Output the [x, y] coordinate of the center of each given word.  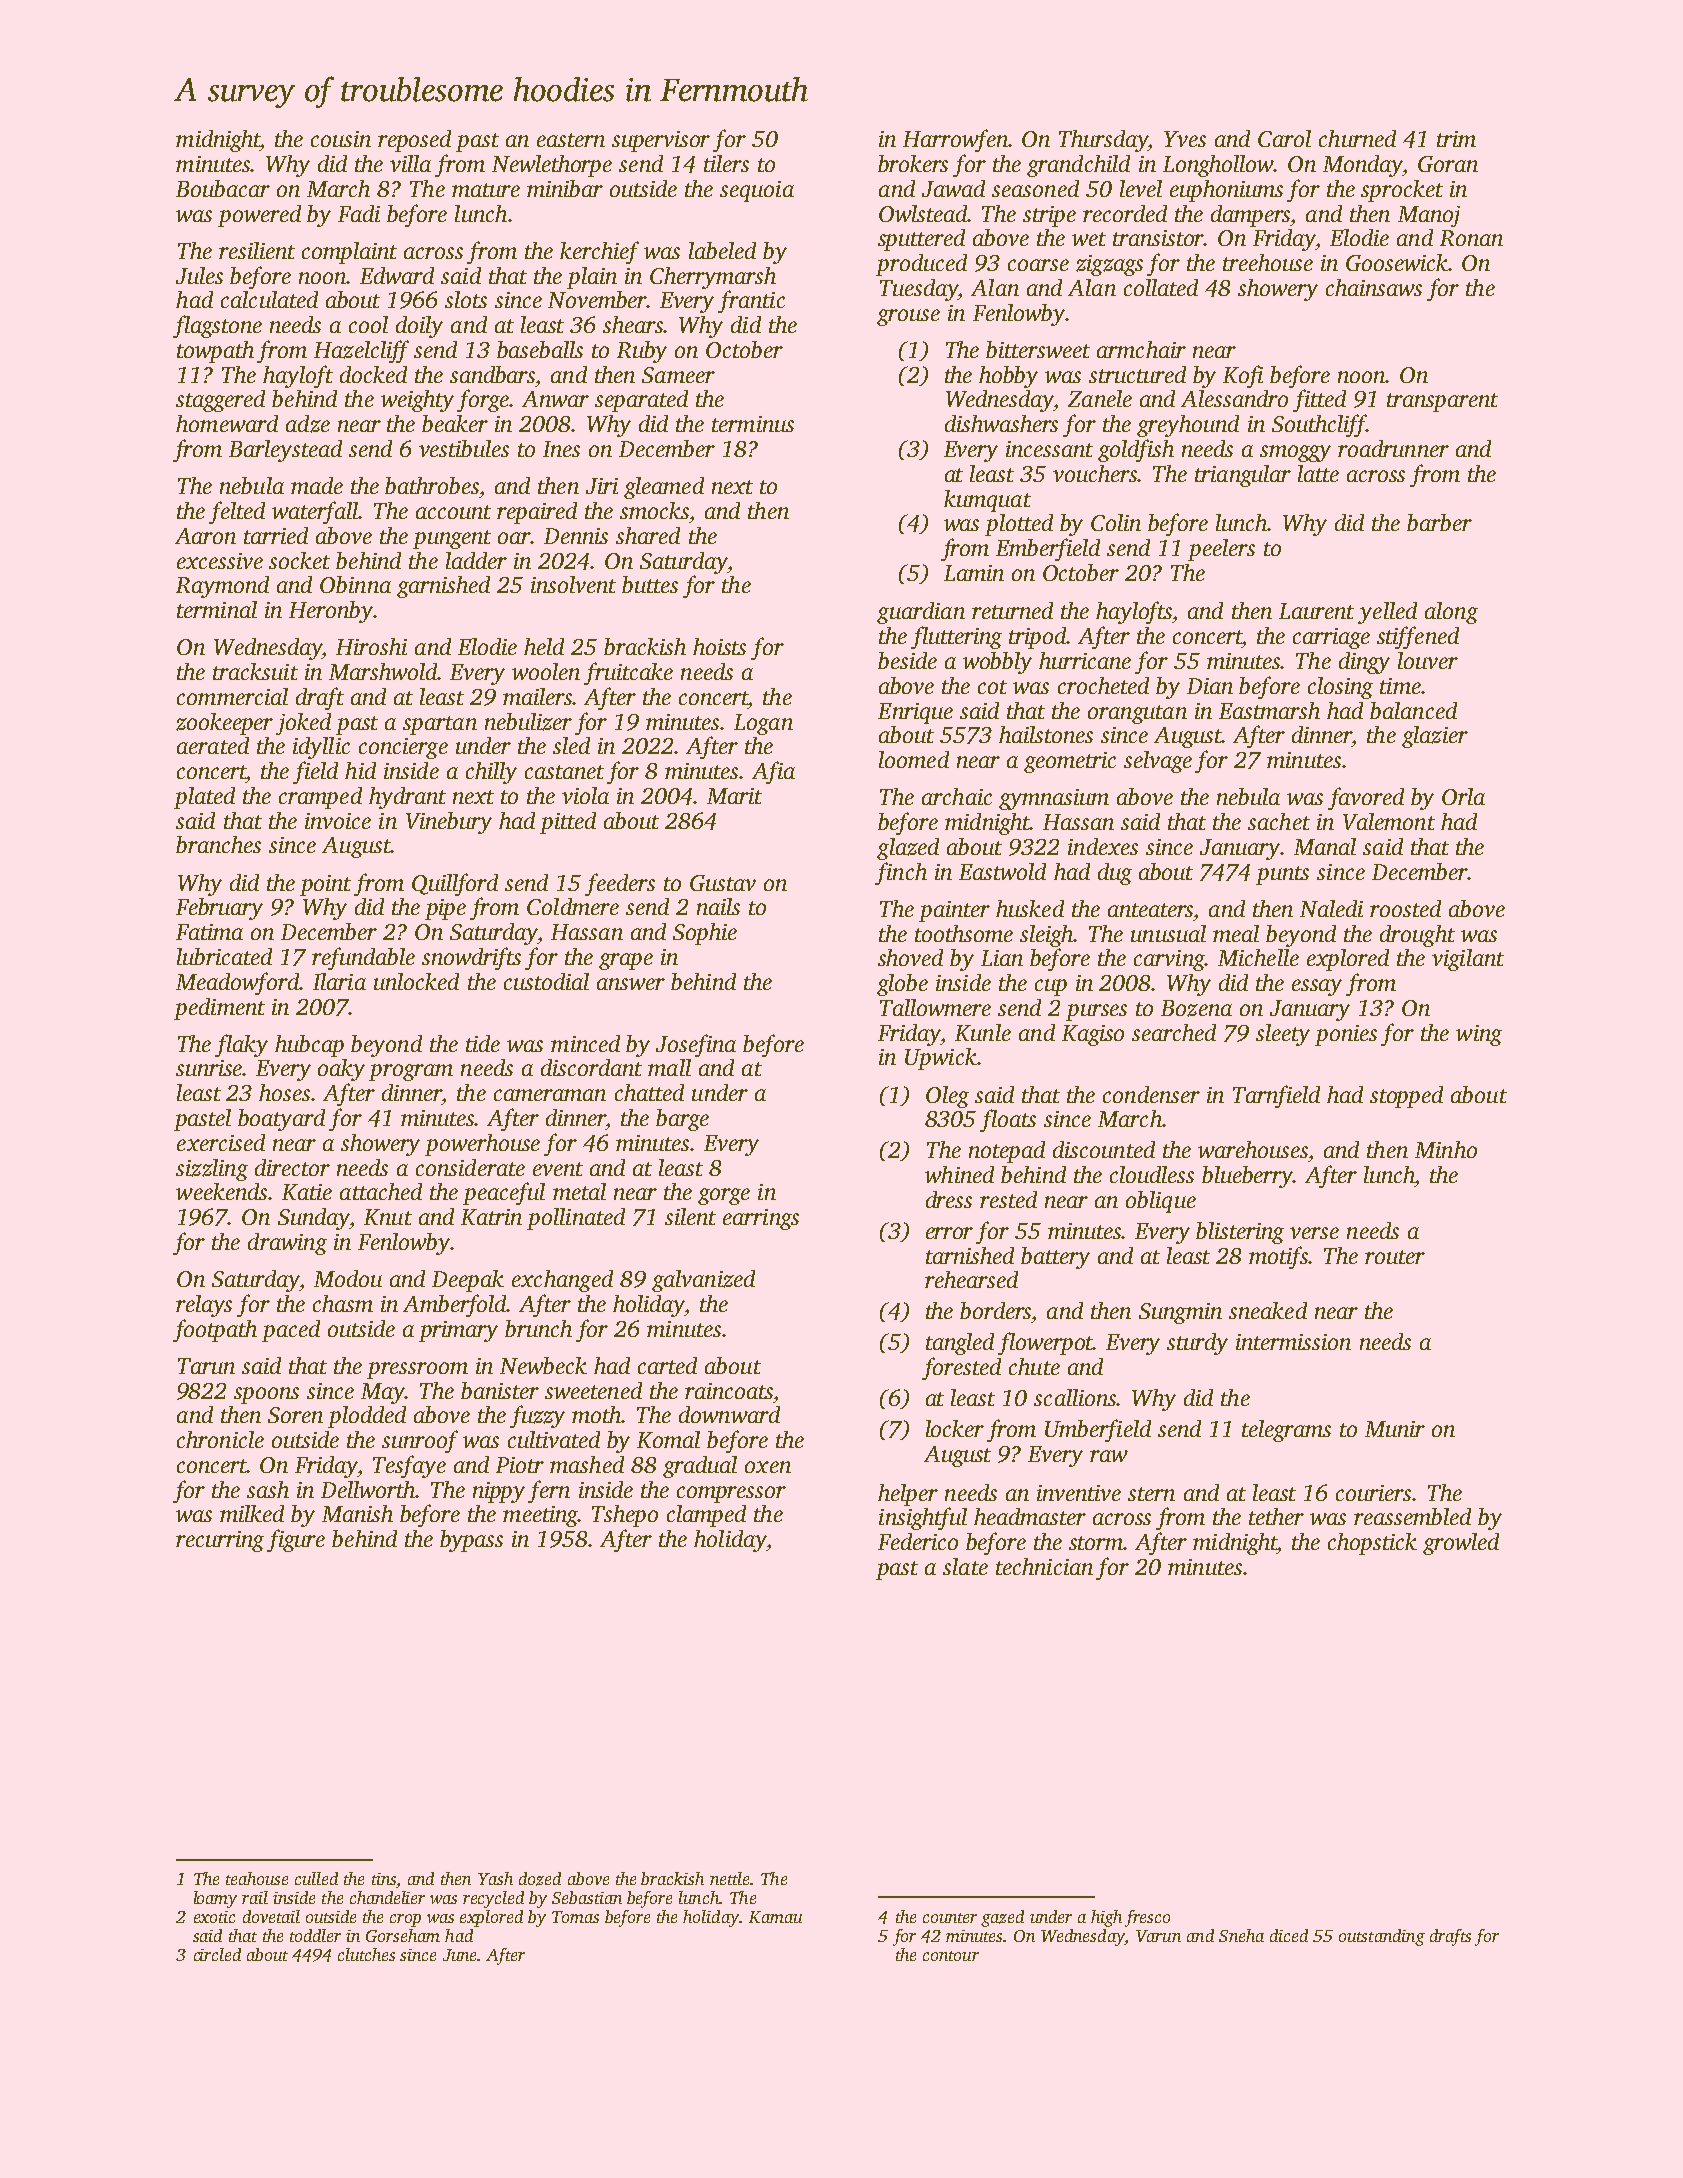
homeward [227, 423]
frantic [751, 301]
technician [1044, 1566]
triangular [1243, 476]
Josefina [696, 1045]
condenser [1151, 1094]
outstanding [1382, 1937]
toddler [315, 1935]
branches [218, 844]
